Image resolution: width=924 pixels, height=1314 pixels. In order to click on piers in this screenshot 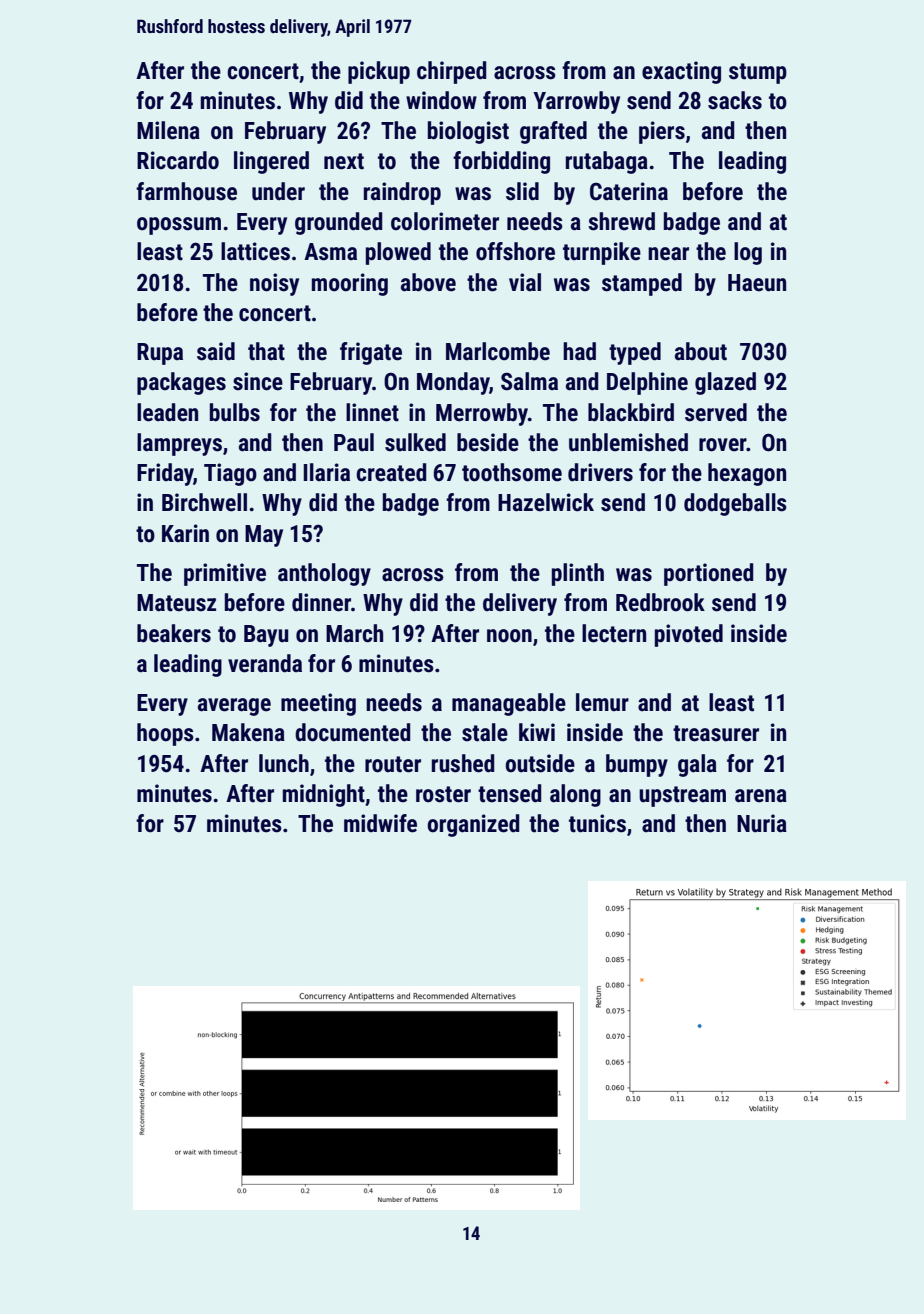, I will do `click(662, 132)`.
